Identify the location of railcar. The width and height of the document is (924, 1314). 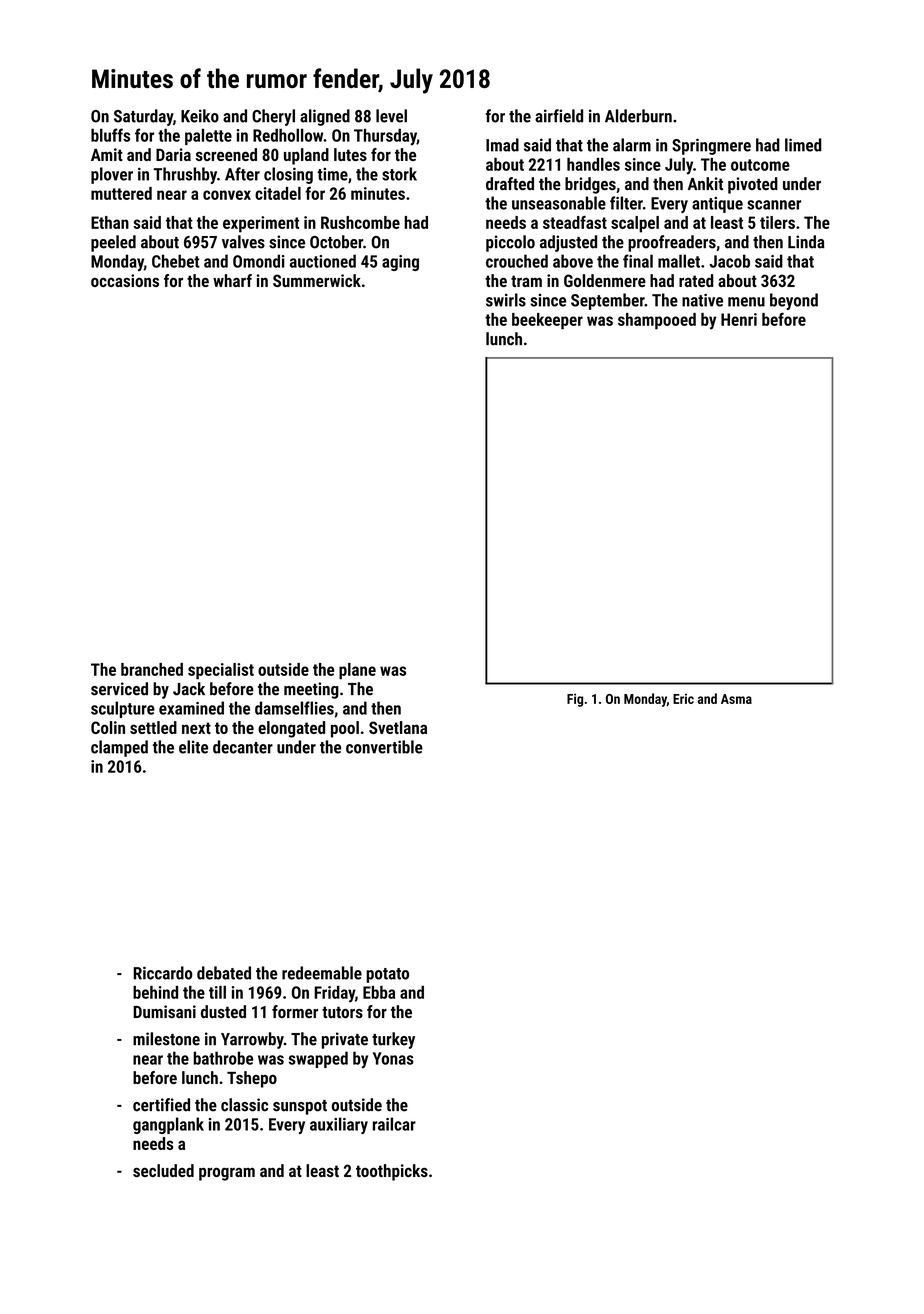
(394, 1124).
